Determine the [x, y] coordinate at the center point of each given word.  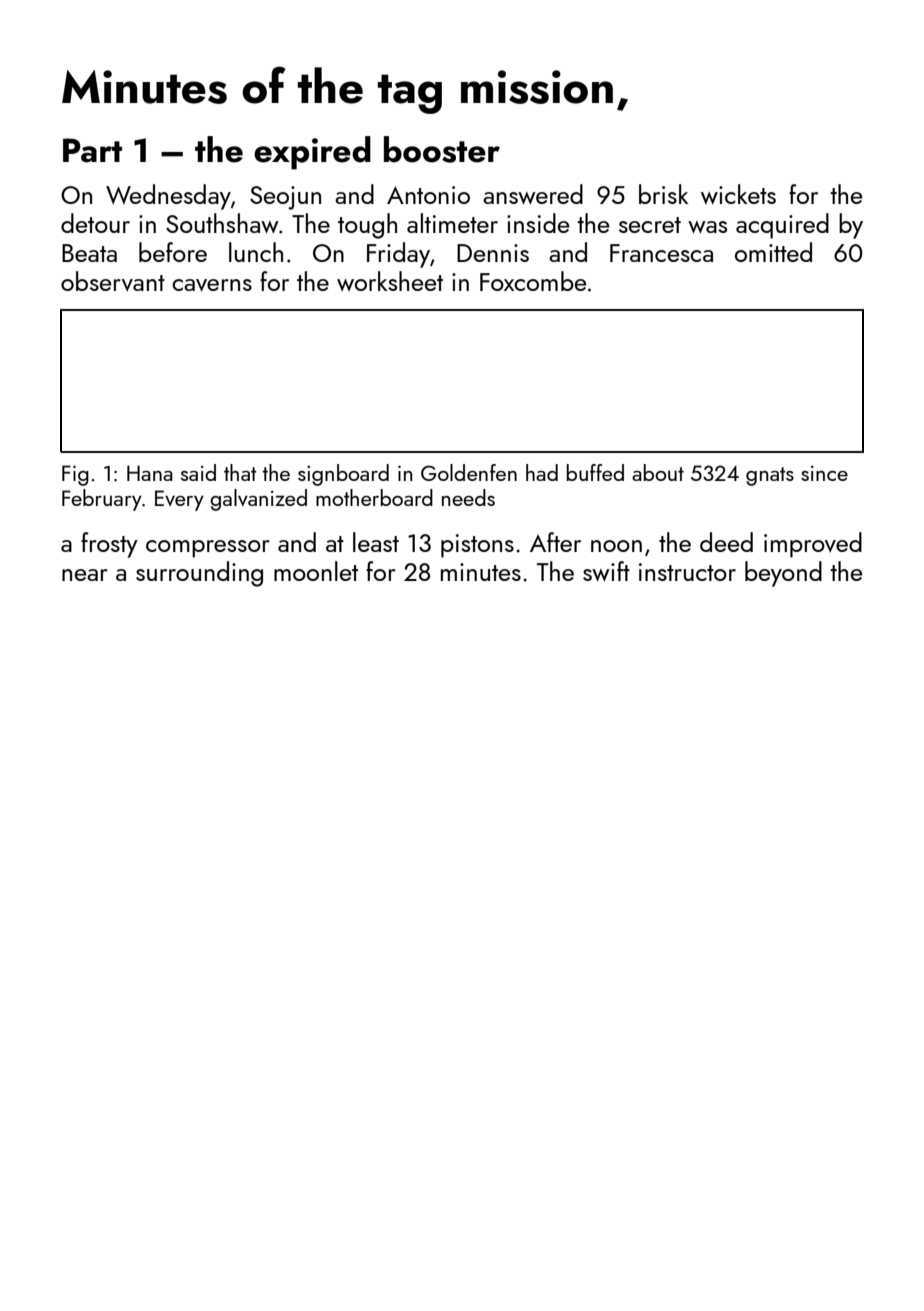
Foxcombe [533, 281]
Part [92, 150]
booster [442, 149]
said [198, 472]
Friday [398, 255]
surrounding [199, 574]
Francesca [661, 253]
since [824, 473]
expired [312, 153]
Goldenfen [469, 472]
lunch [256, 252]
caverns [212, 285]
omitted [773, 252]
